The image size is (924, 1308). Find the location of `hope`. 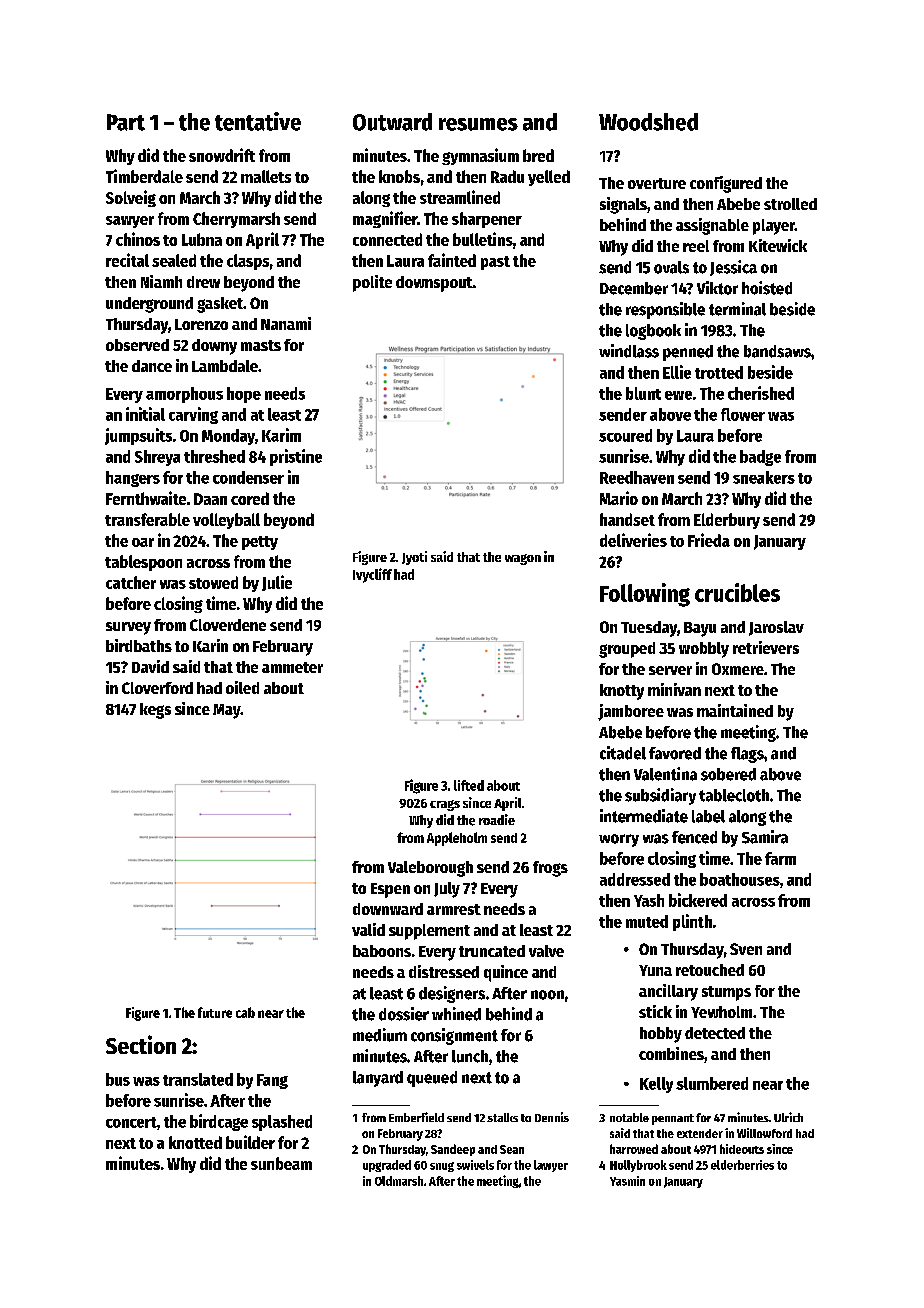

hope is located at coordinates (244, 395).
